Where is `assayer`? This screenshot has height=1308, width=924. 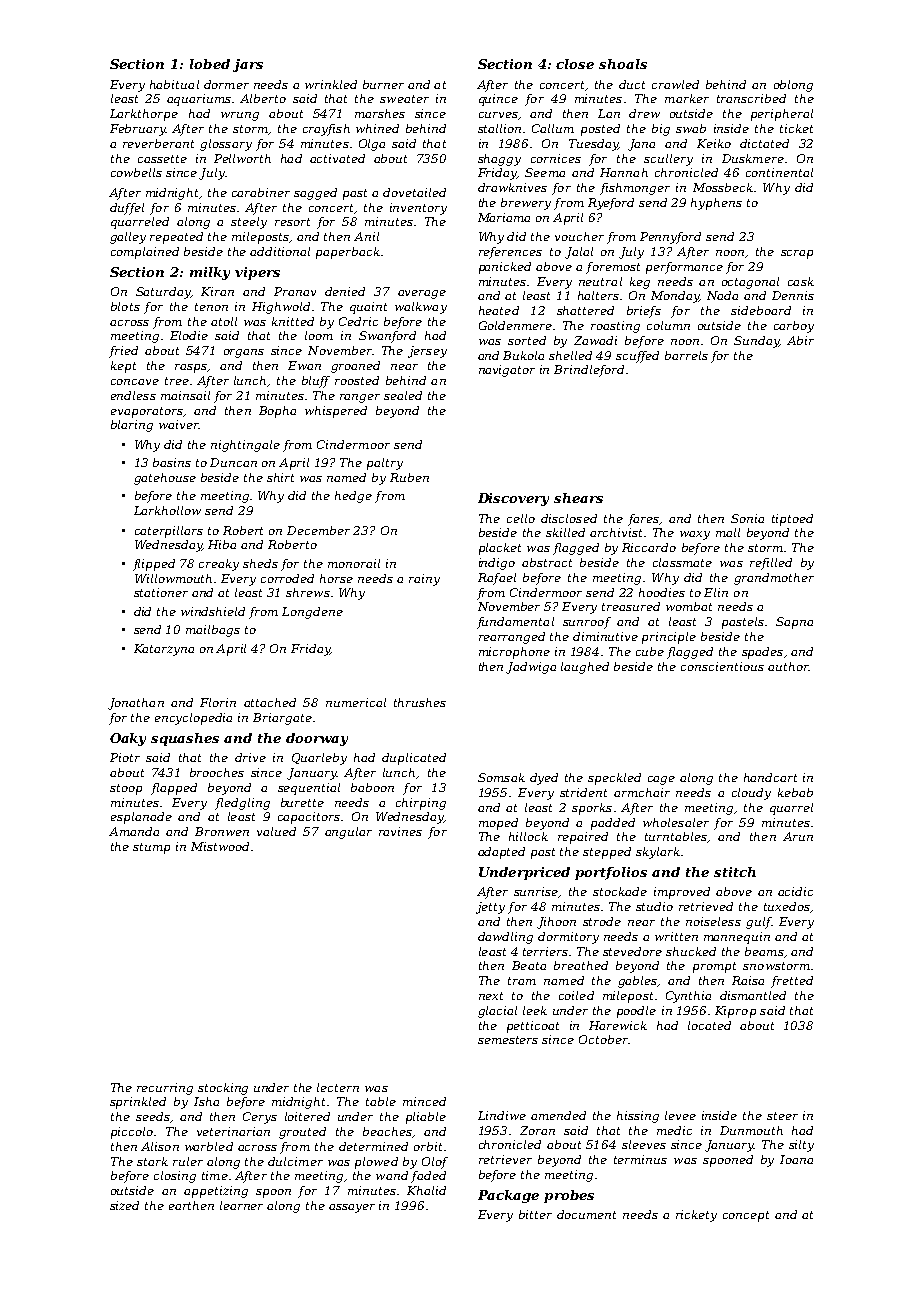 assayer is located at coordinates (352, 1208).
